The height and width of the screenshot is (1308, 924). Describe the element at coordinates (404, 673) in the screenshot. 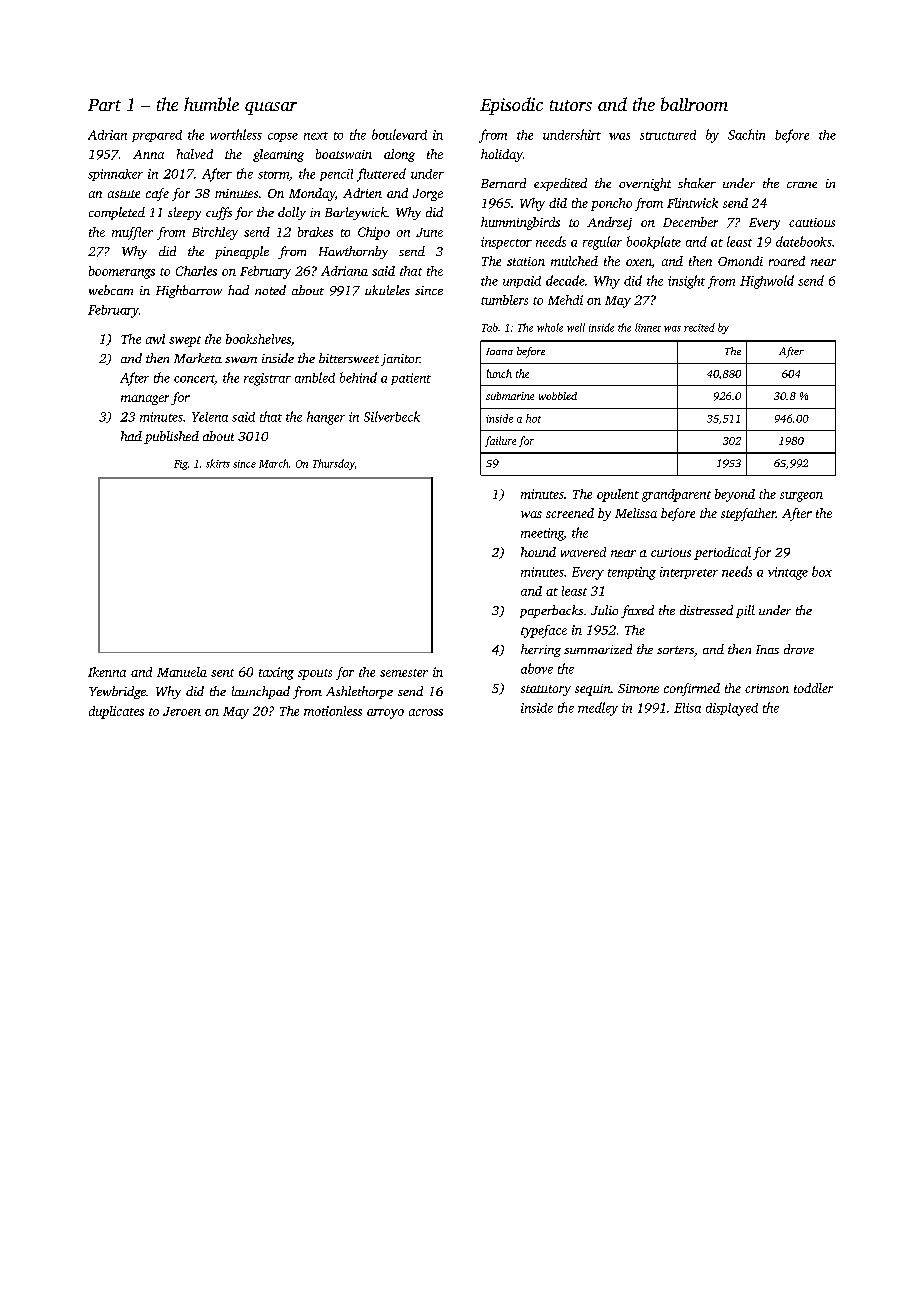

I see `semester` at that location.
